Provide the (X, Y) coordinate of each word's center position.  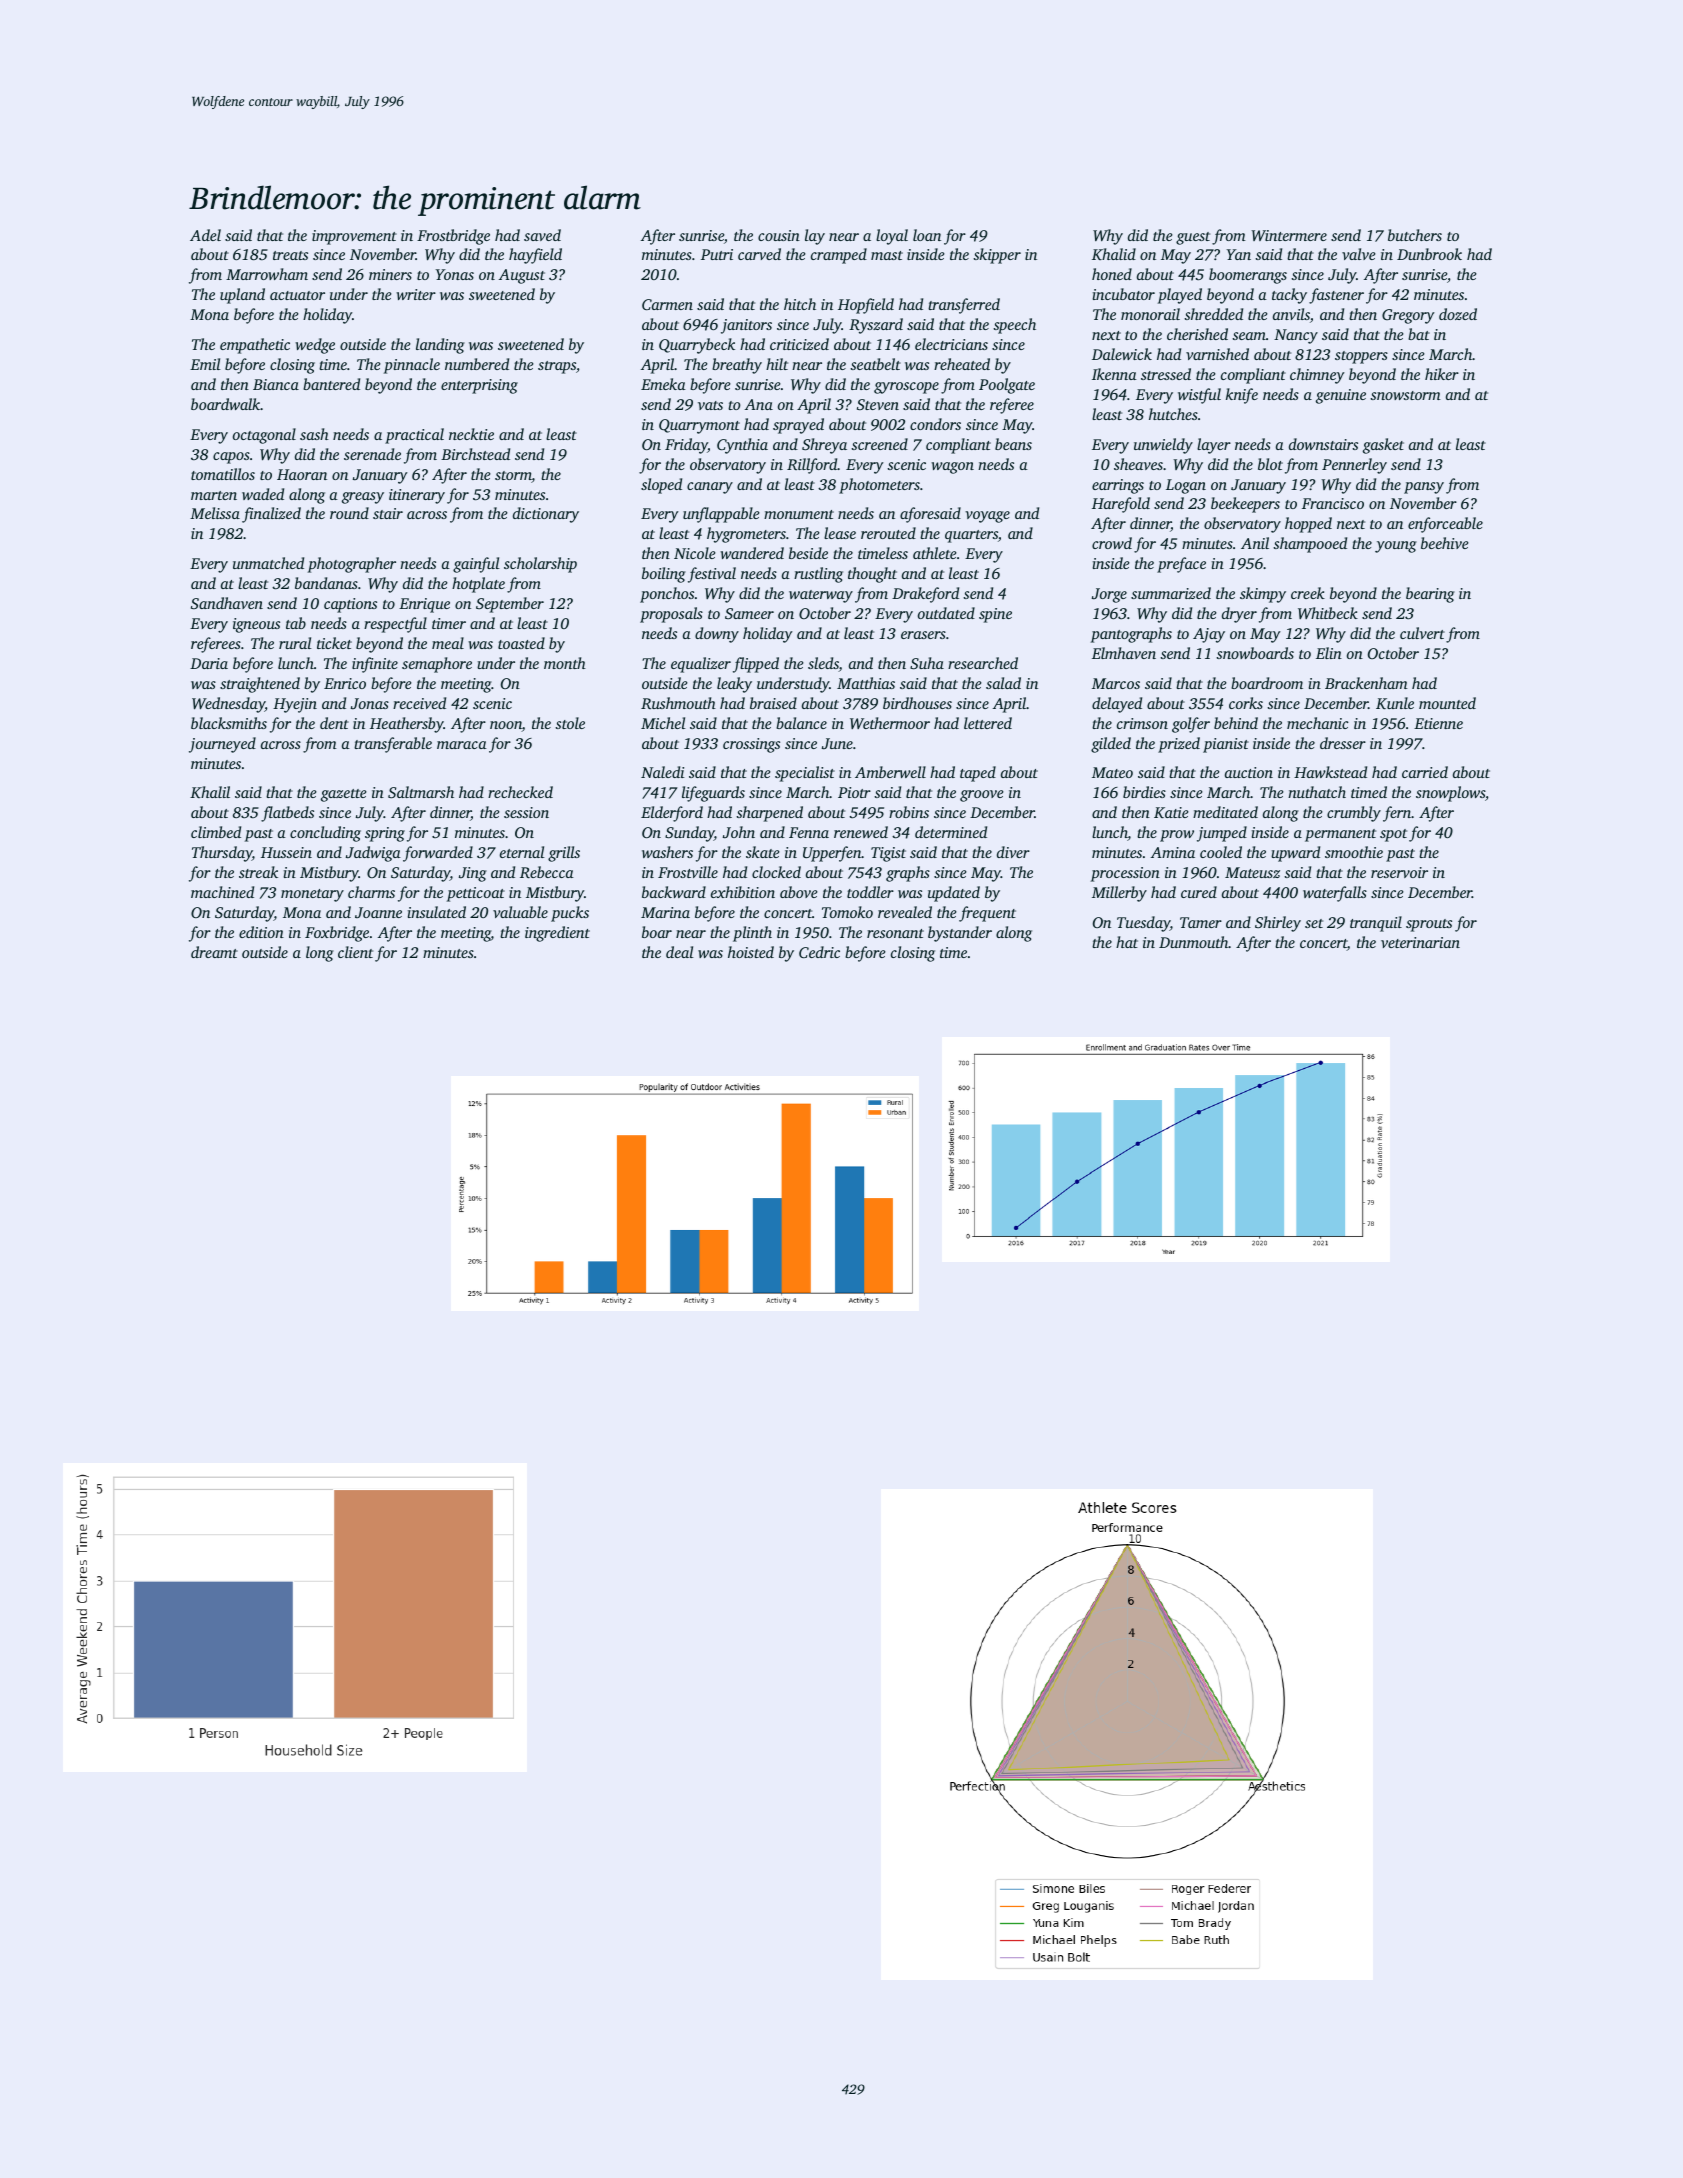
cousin (779, 235)
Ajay (1209, 635)
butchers (1415, 235)
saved (542, 235)
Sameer (749, 613)
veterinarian (1420, 942)
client (355, 952)
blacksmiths (229, 723)
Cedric (819, 952)
